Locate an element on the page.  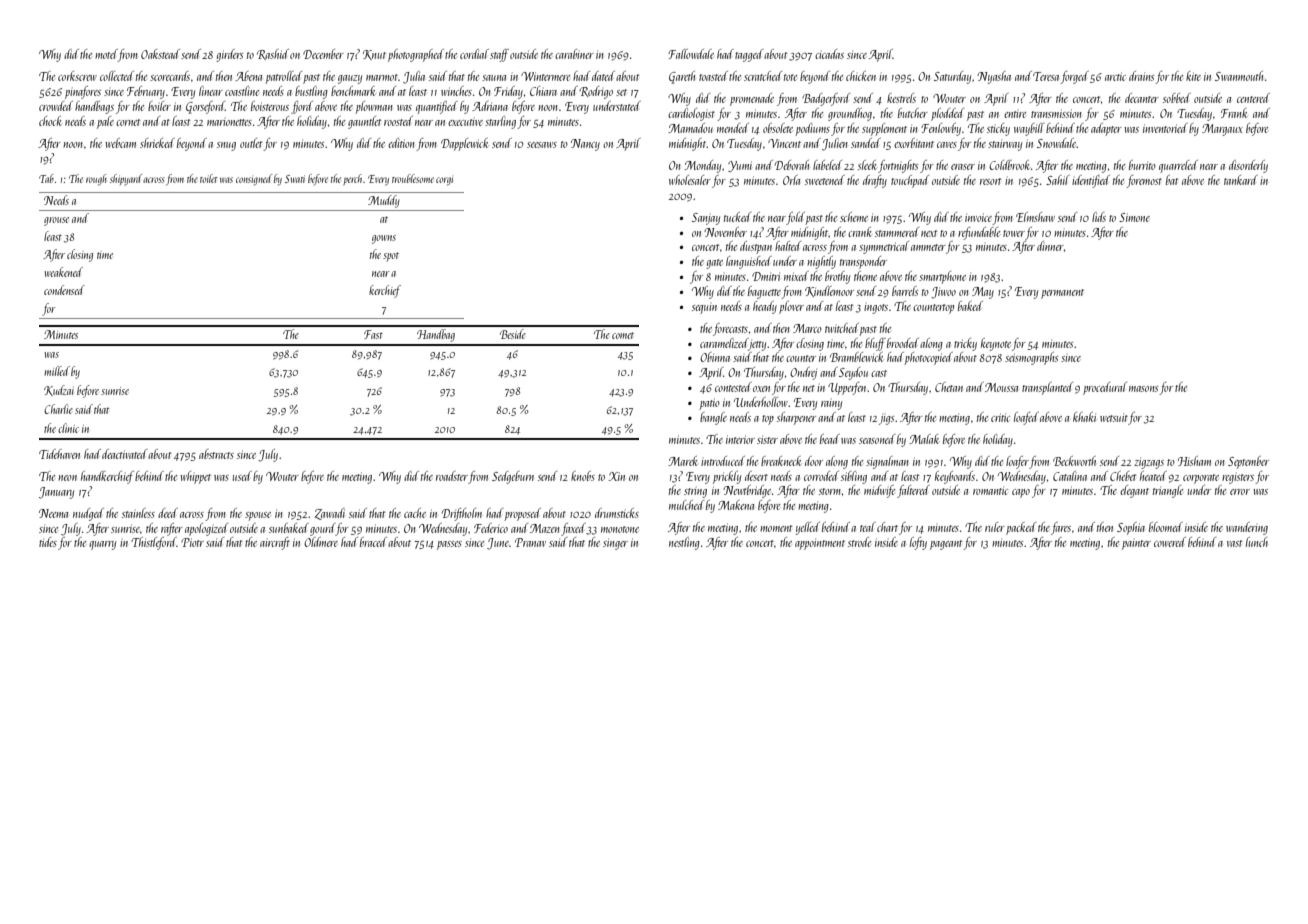
Charlie is located at coordinates (58, 409).
